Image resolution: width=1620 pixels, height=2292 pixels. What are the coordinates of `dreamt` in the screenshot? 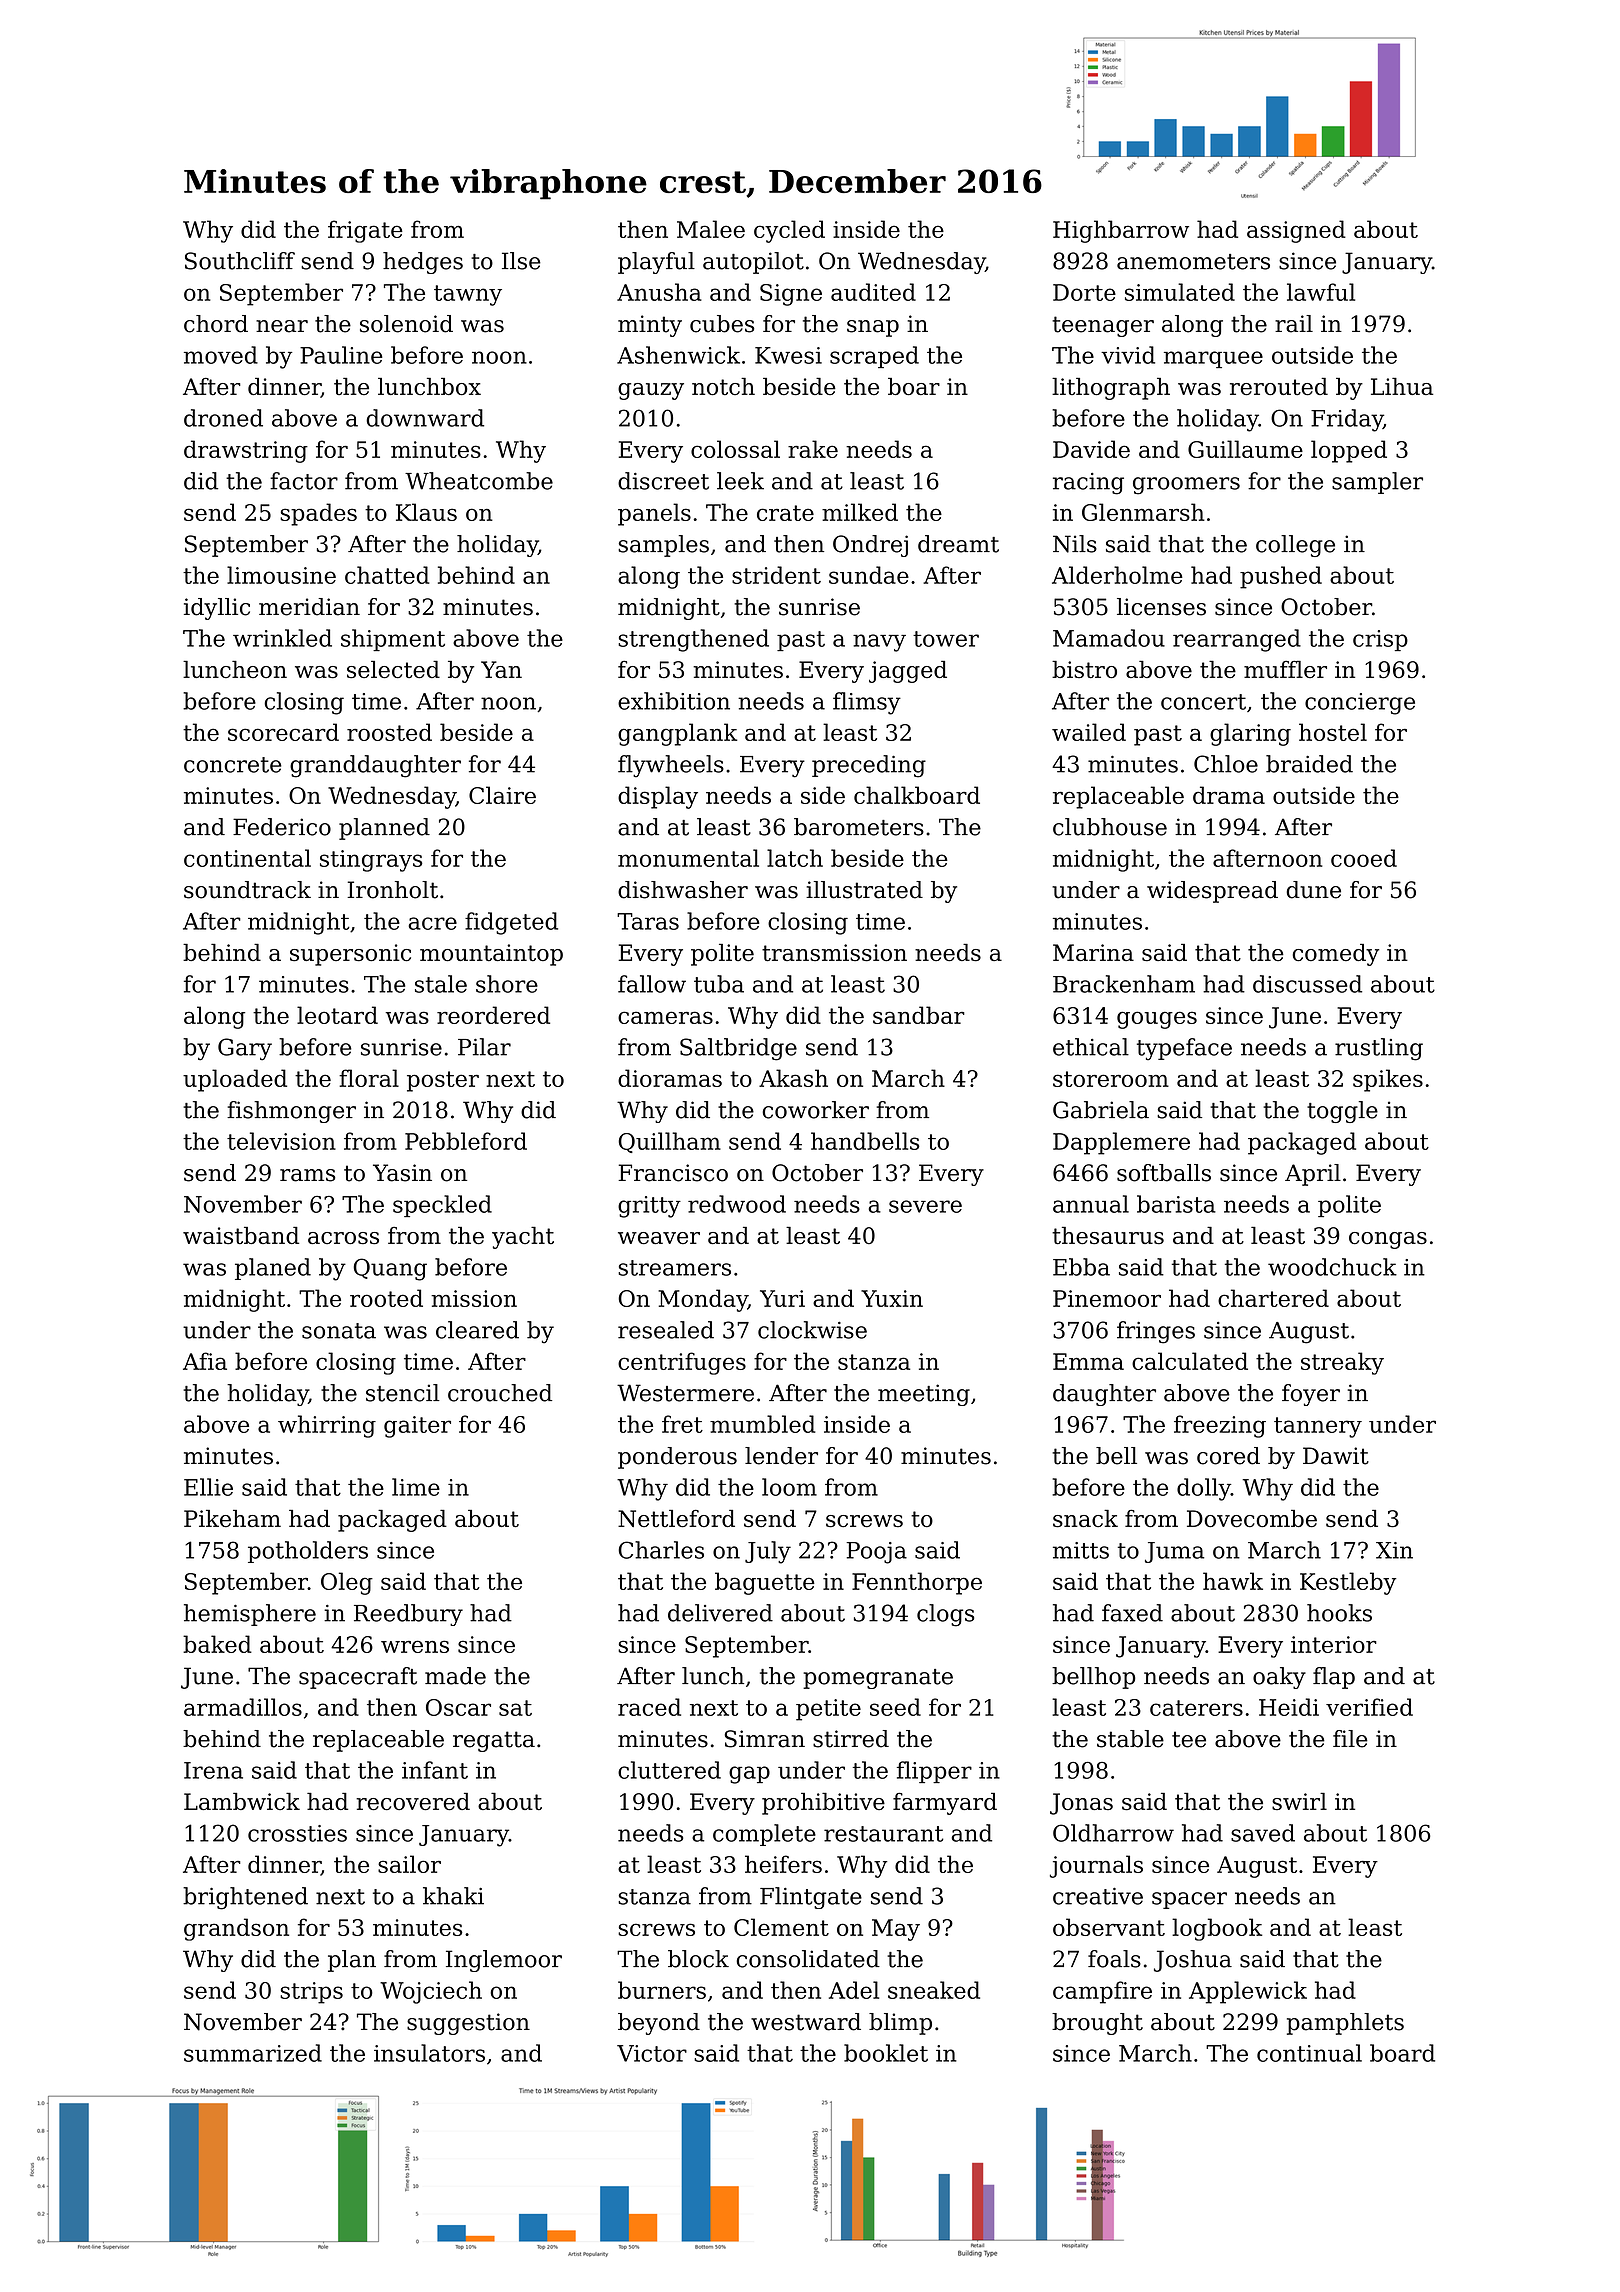 It's located at (958, 544).
